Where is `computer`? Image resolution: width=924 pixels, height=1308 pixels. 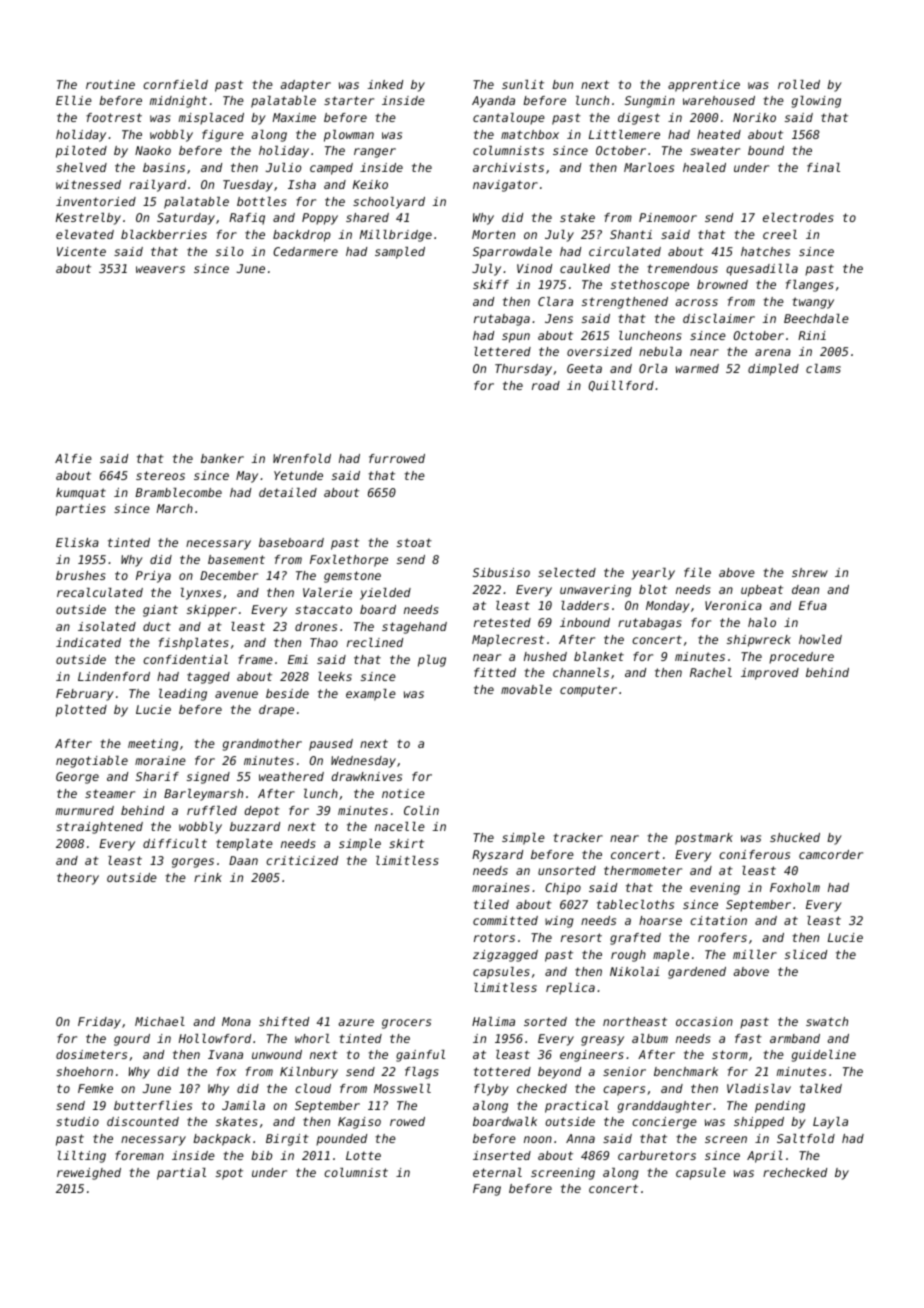 computer is located at coordinates (588, 691).
